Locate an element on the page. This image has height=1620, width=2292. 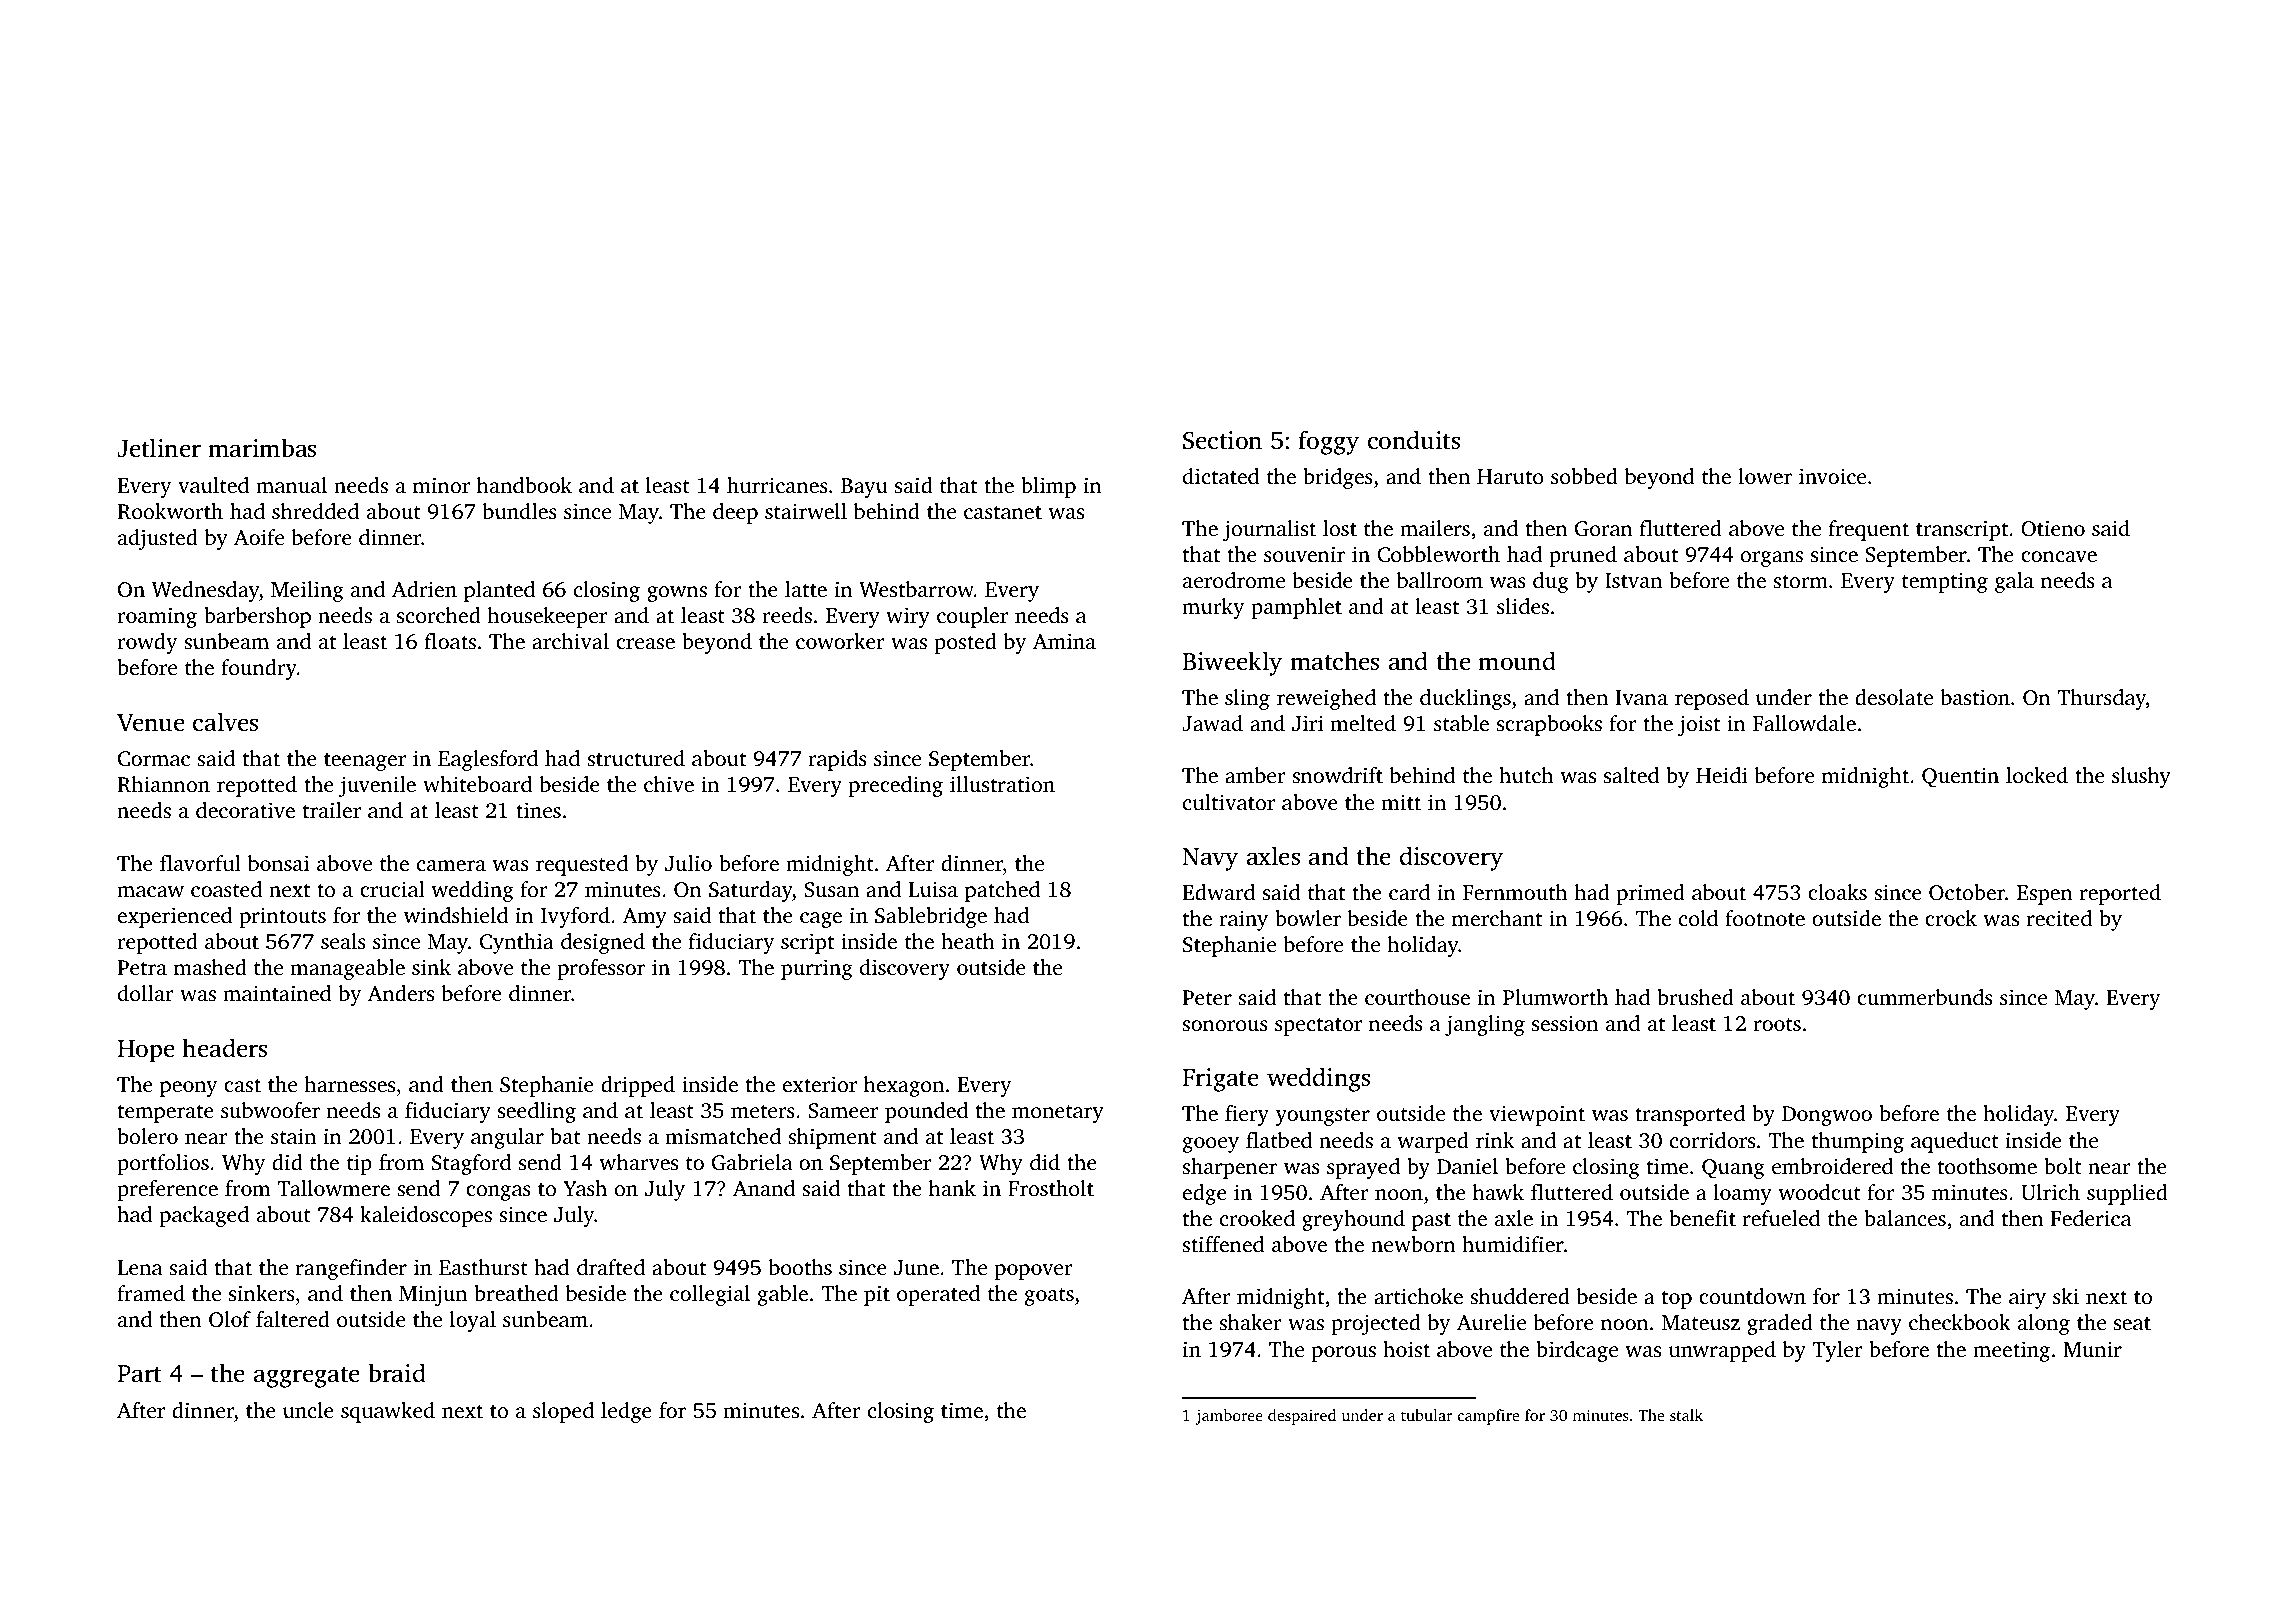
marimbas is located at coordinates (262, 448).
